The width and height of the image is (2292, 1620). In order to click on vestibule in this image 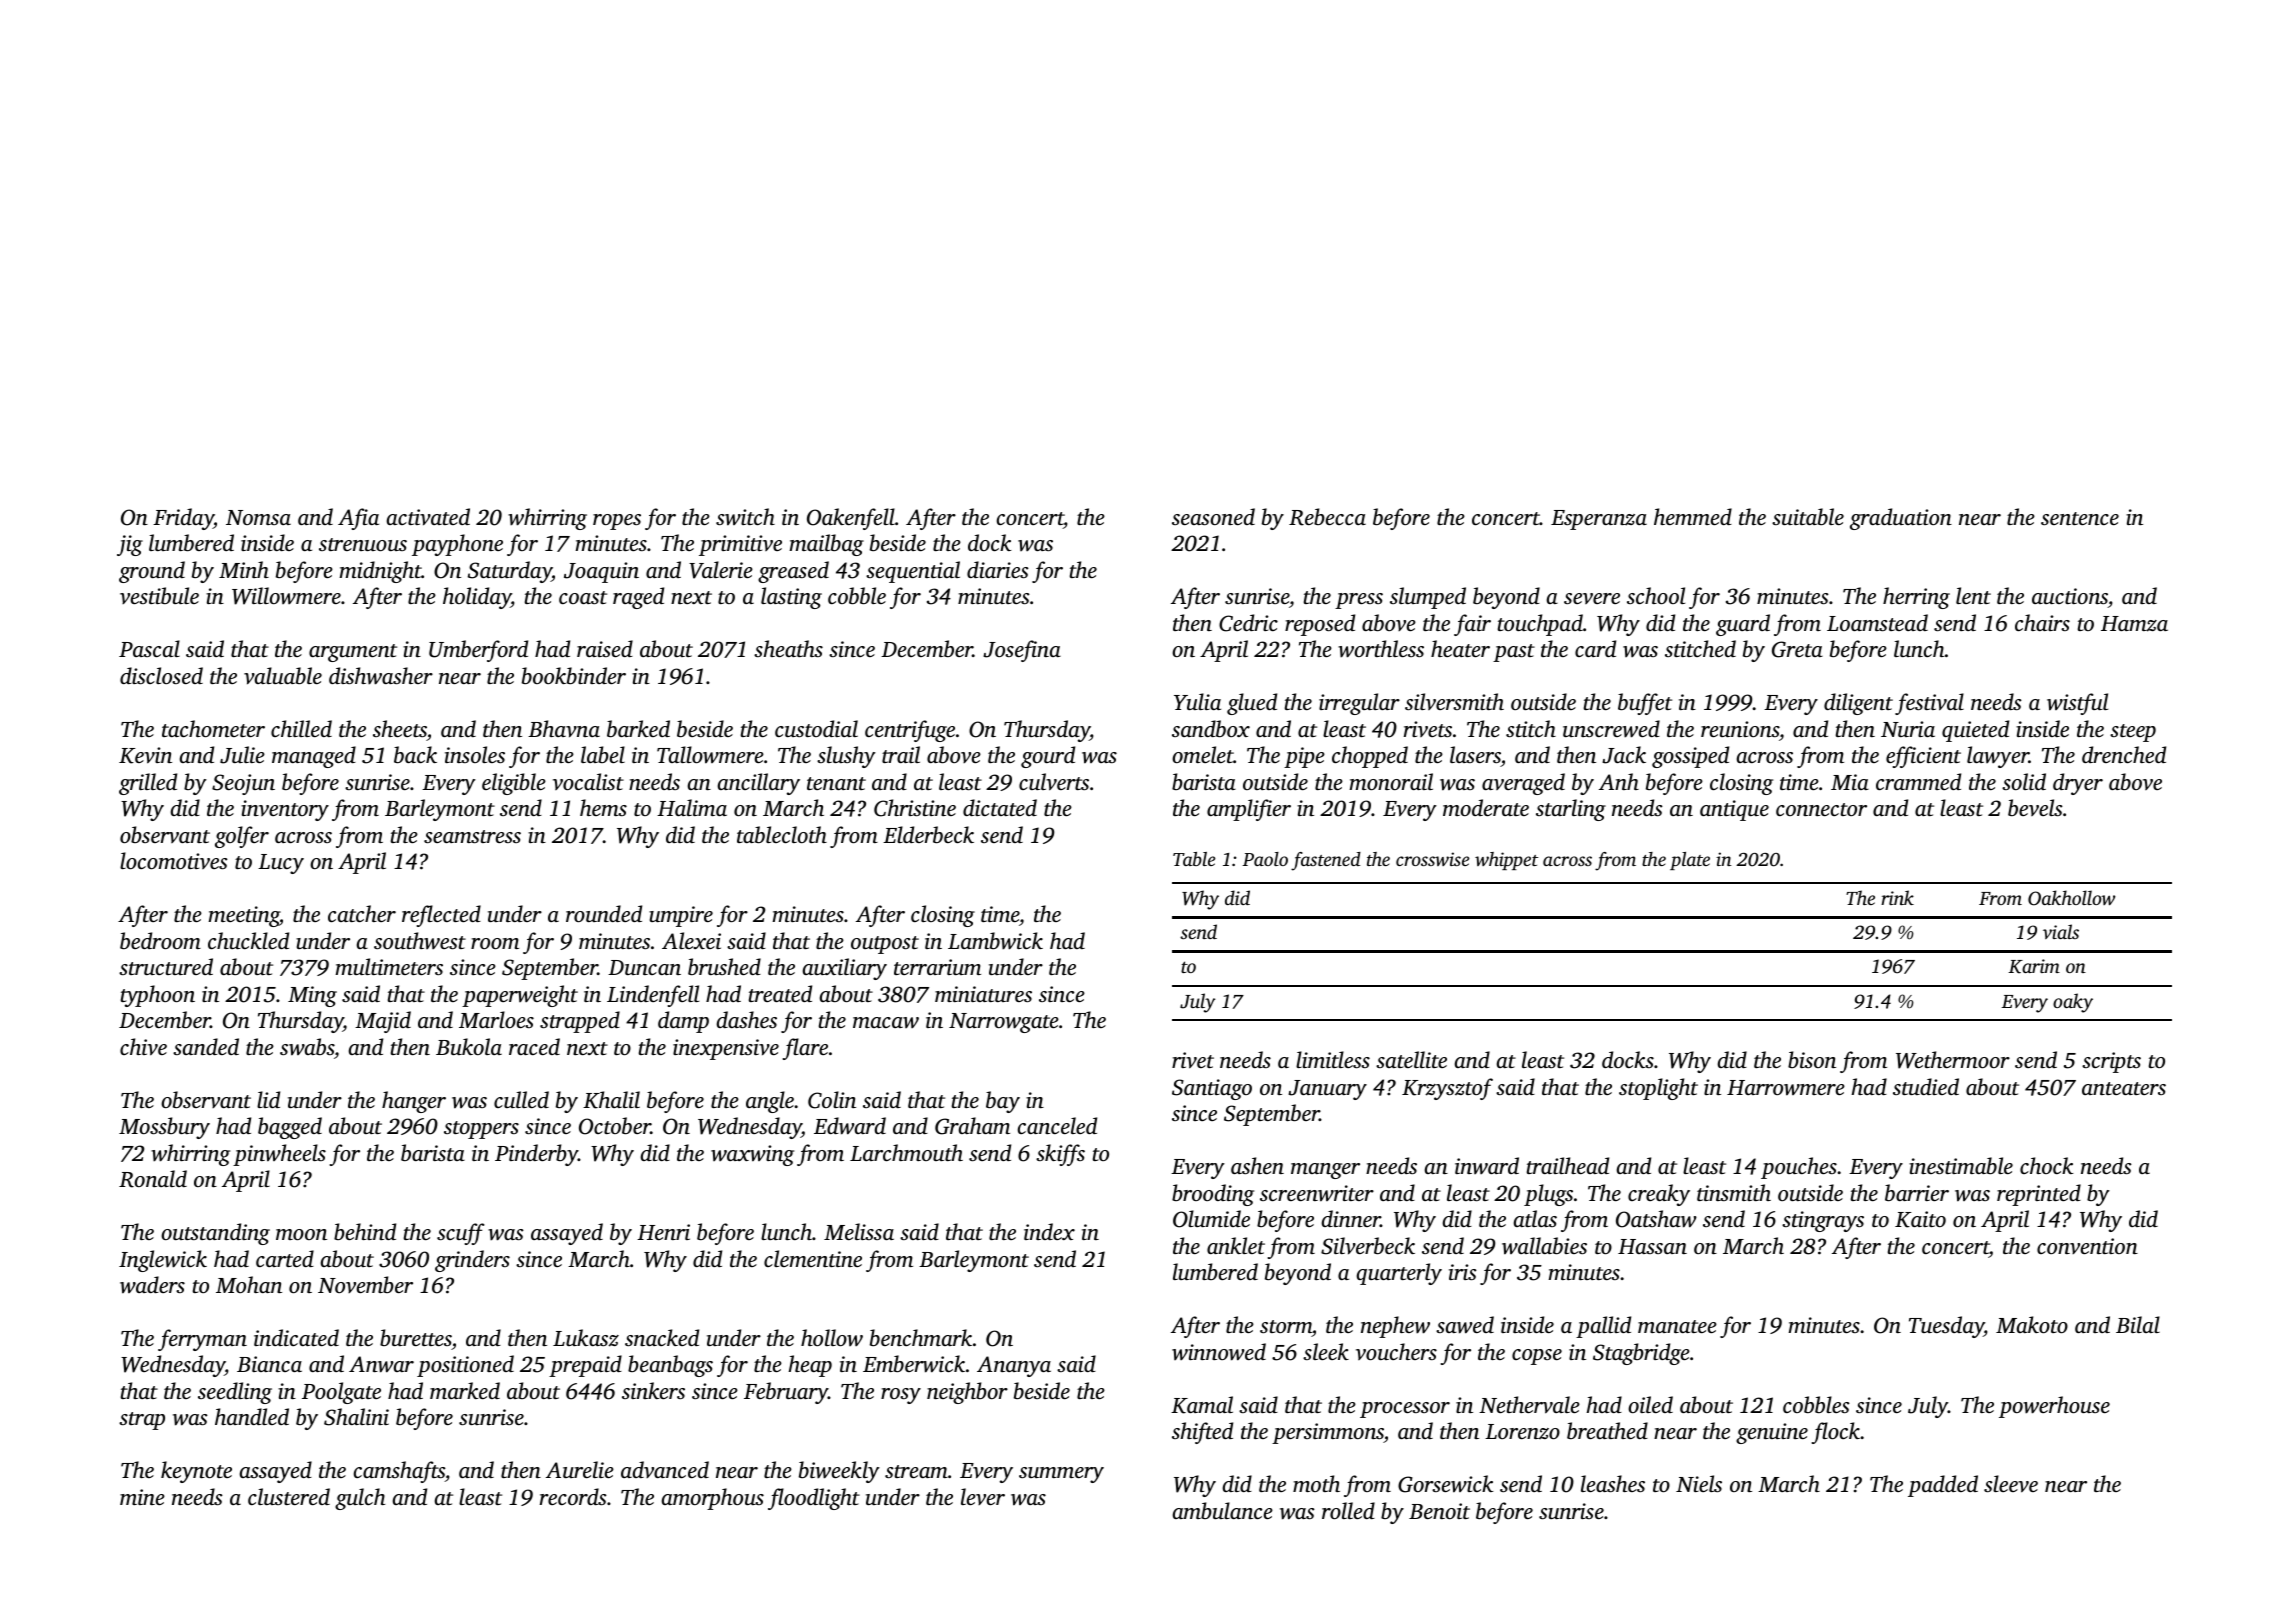, I will do `click(159, 595)`.
